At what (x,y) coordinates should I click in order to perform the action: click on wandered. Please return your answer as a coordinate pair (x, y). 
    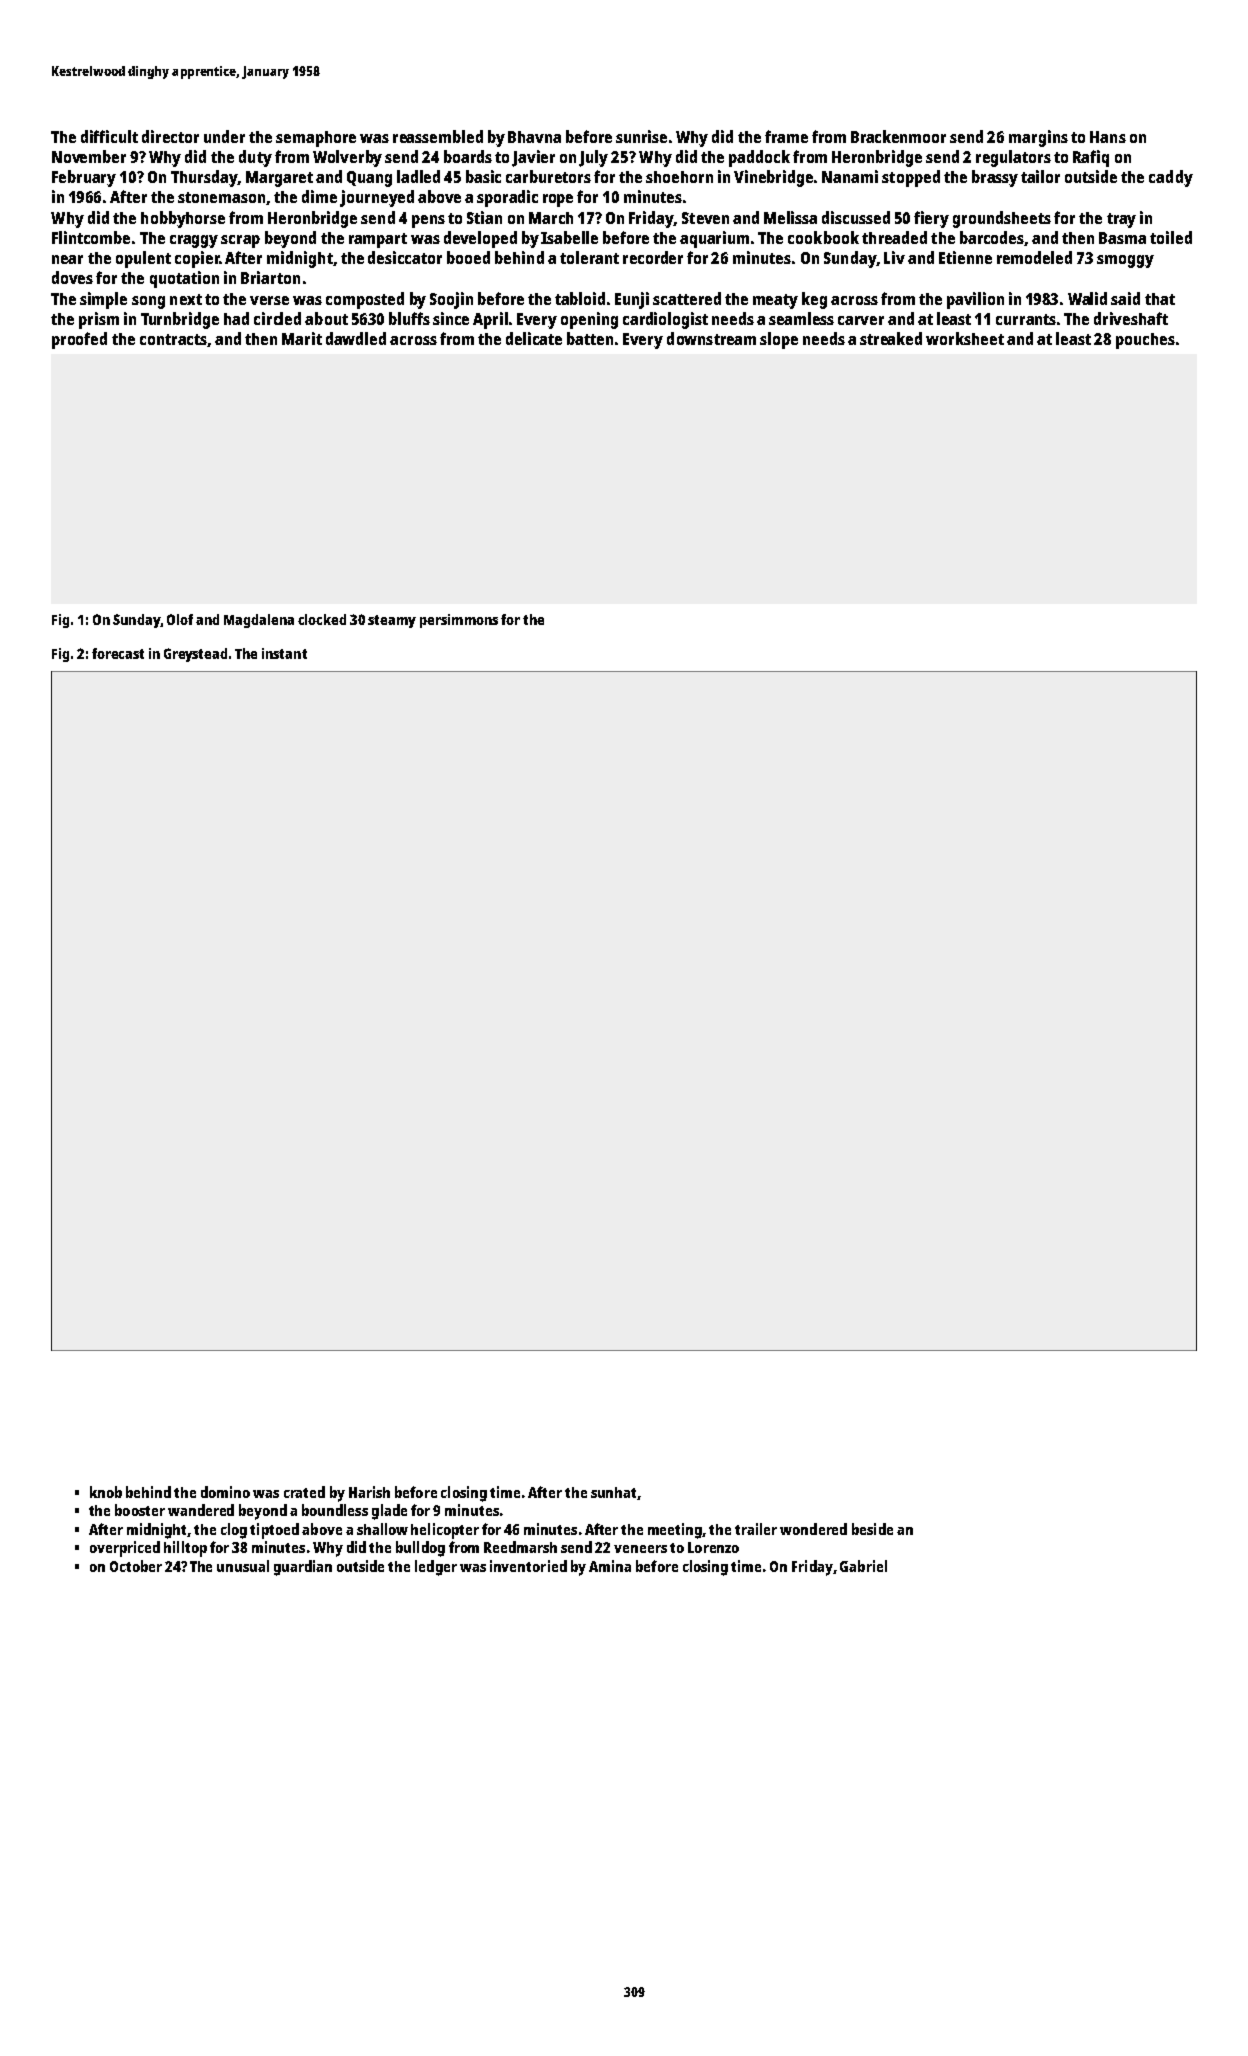
    Looking at the image, I should click on (201, 1510).
